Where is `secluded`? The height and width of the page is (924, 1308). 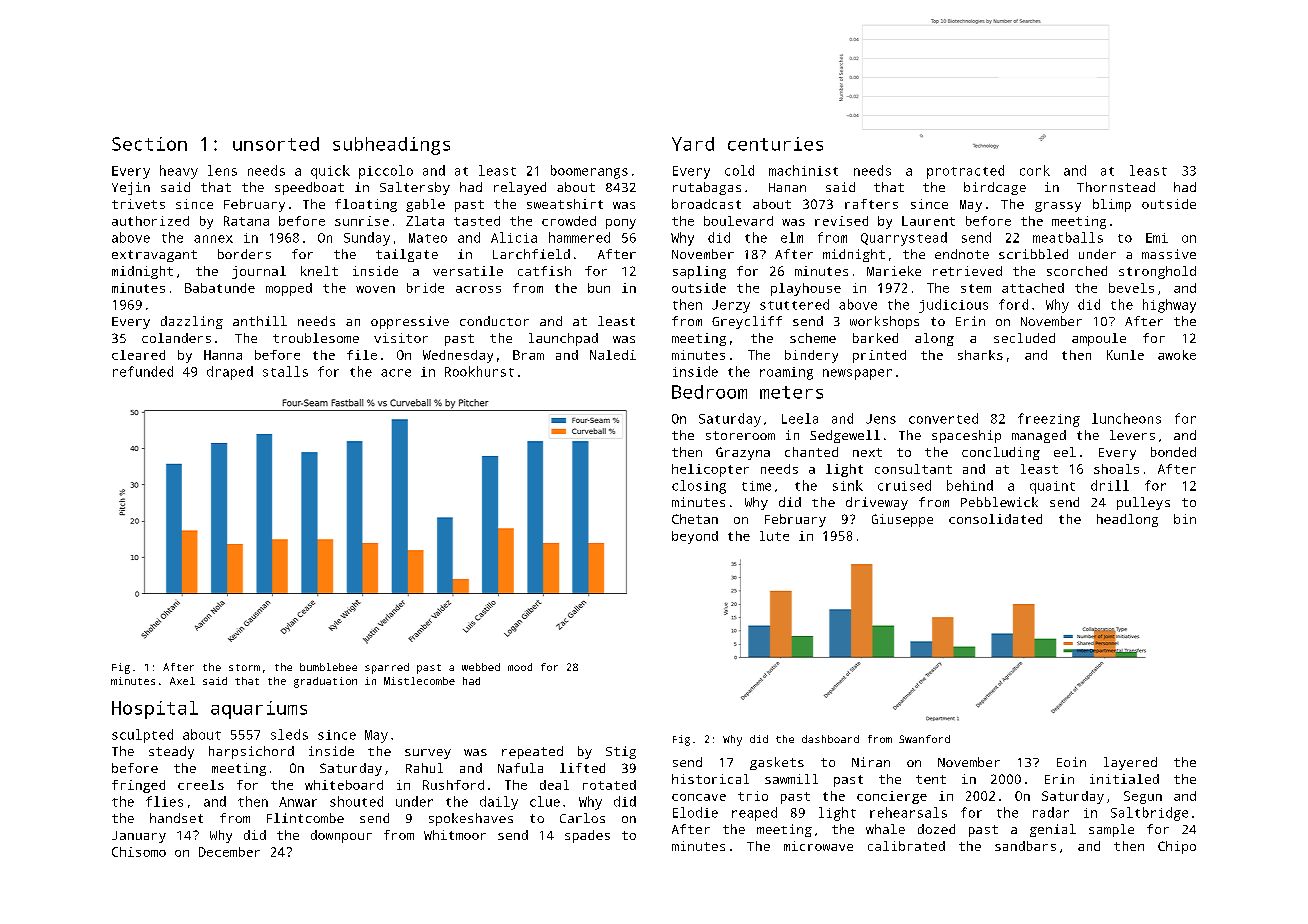
secluded is located at coordinates (1024, 338).
